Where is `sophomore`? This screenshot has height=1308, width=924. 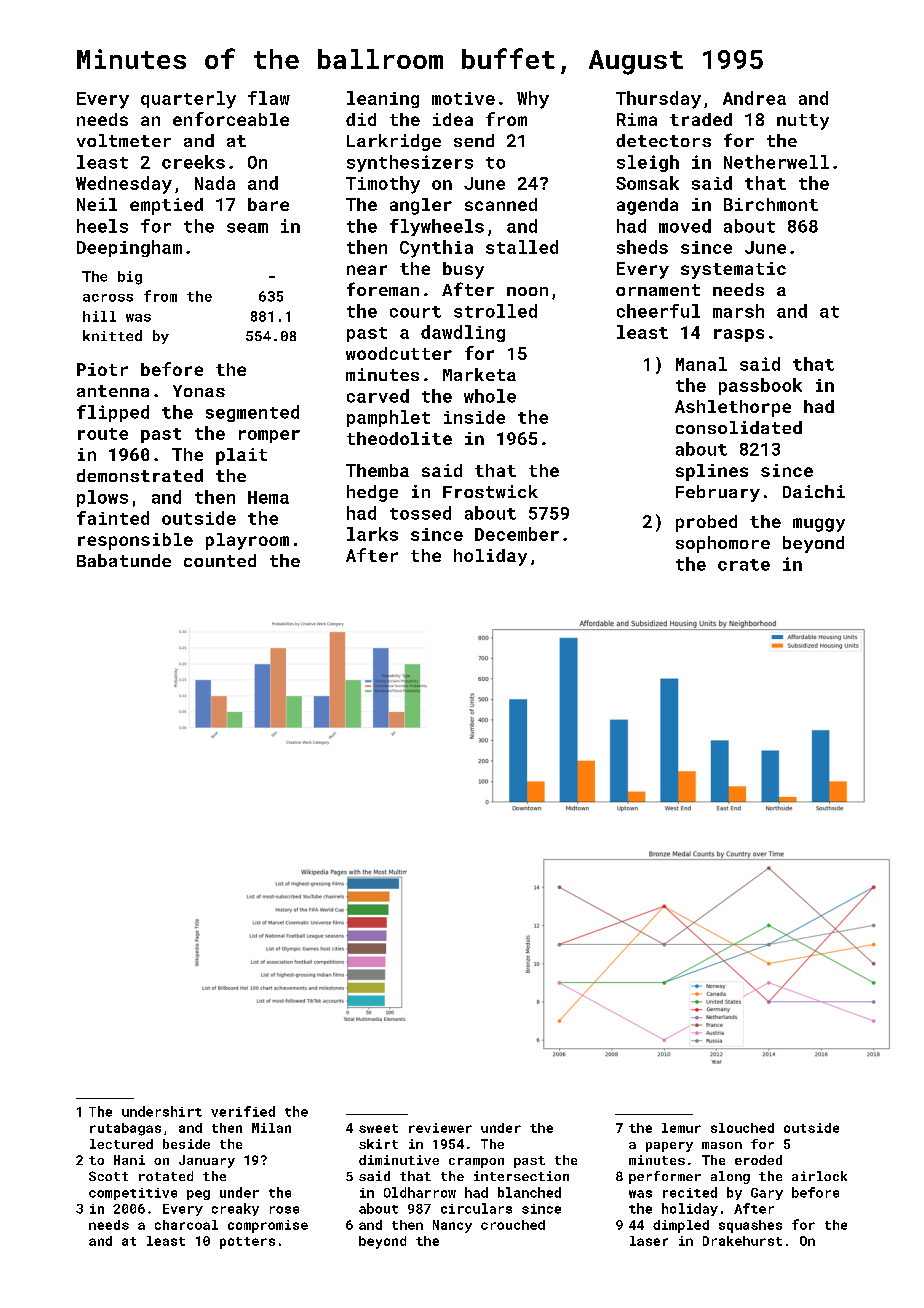
sophomore is located at coordinates (723, 544).
